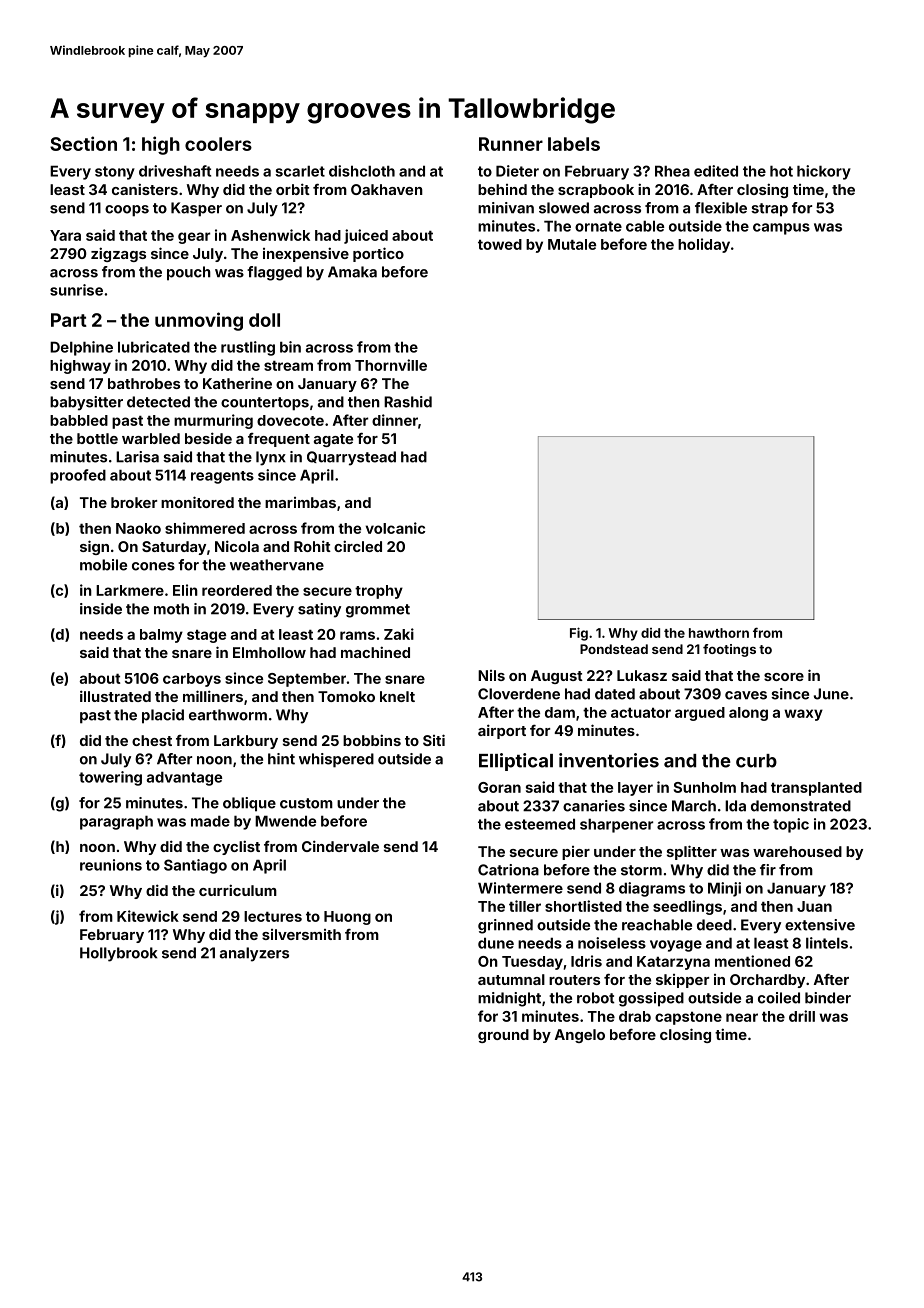 The width and height of the page is (924, 1308). What do you see at coordinates (574, 144) in the page?
I see `labels` at bounding box center [574, 144].
